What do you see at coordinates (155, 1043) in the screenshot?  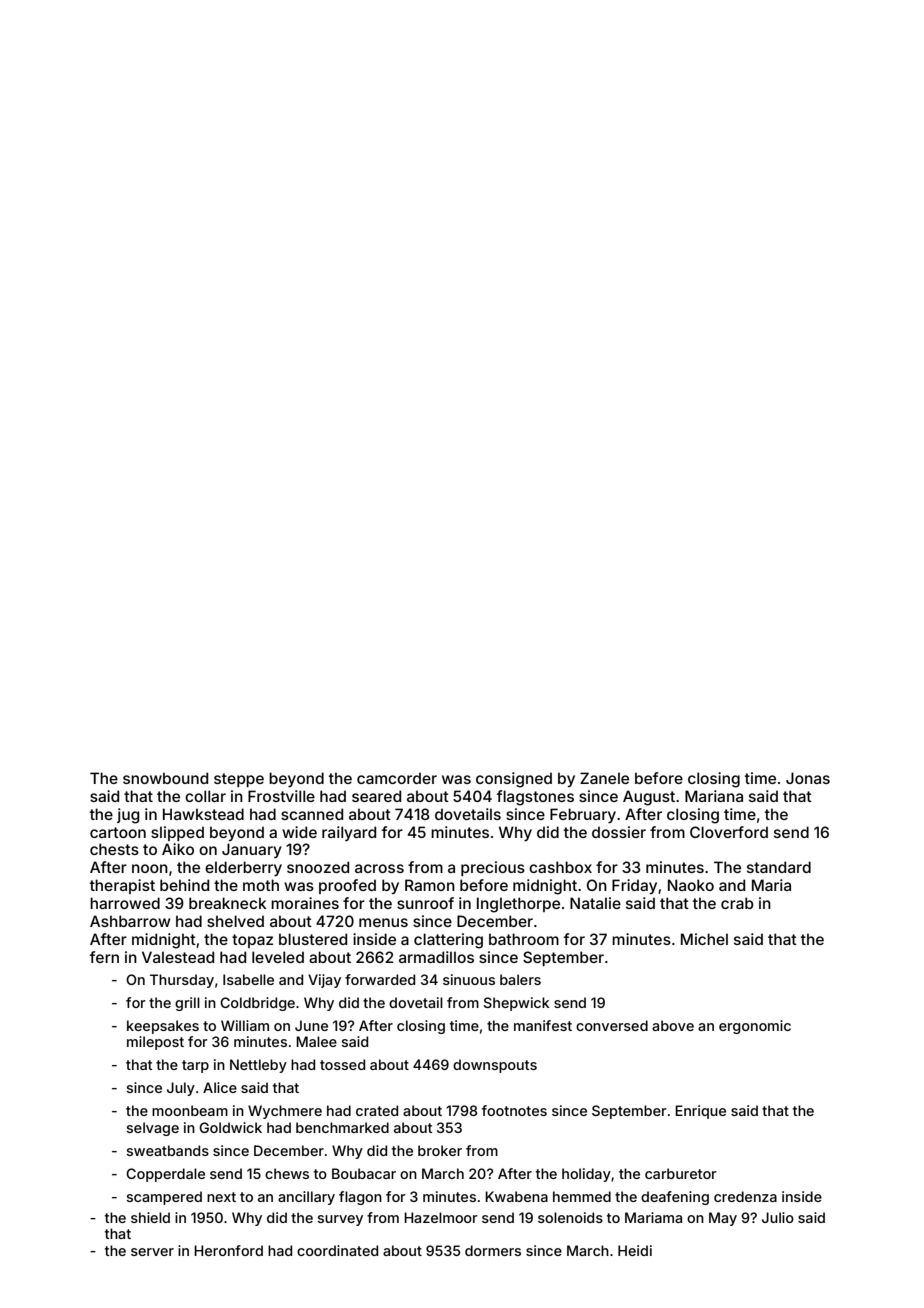 I see `milepost` at bounding box center [155, 1043].
